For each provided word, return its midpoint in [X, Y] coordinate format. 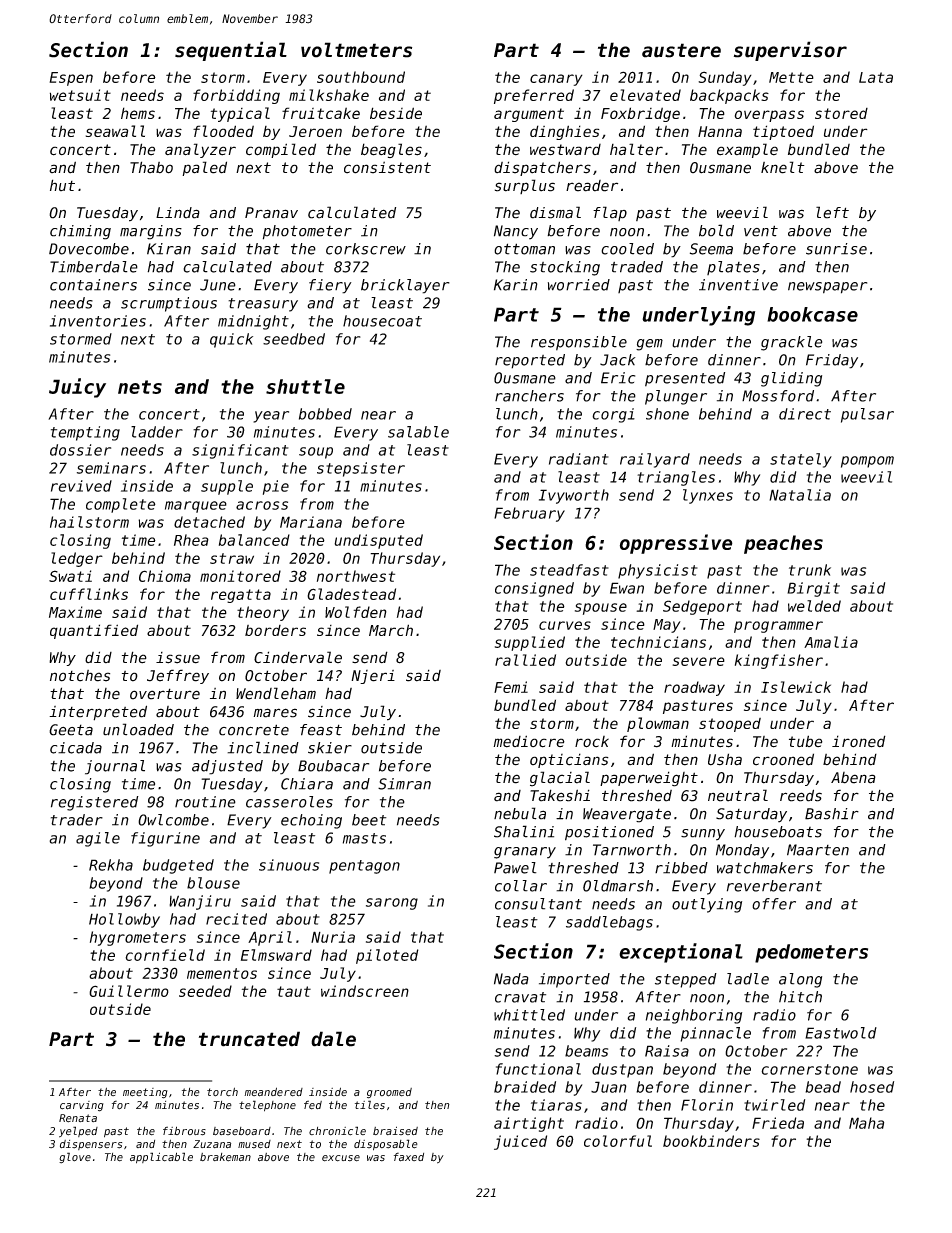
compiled [281, 150]
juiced [520, 1142]
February [529, 514]
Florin [707, 1105]
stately [801, 460]
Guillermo [129, 991]
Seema [711, 249]
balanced [254, 540]
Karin [516, 285]
